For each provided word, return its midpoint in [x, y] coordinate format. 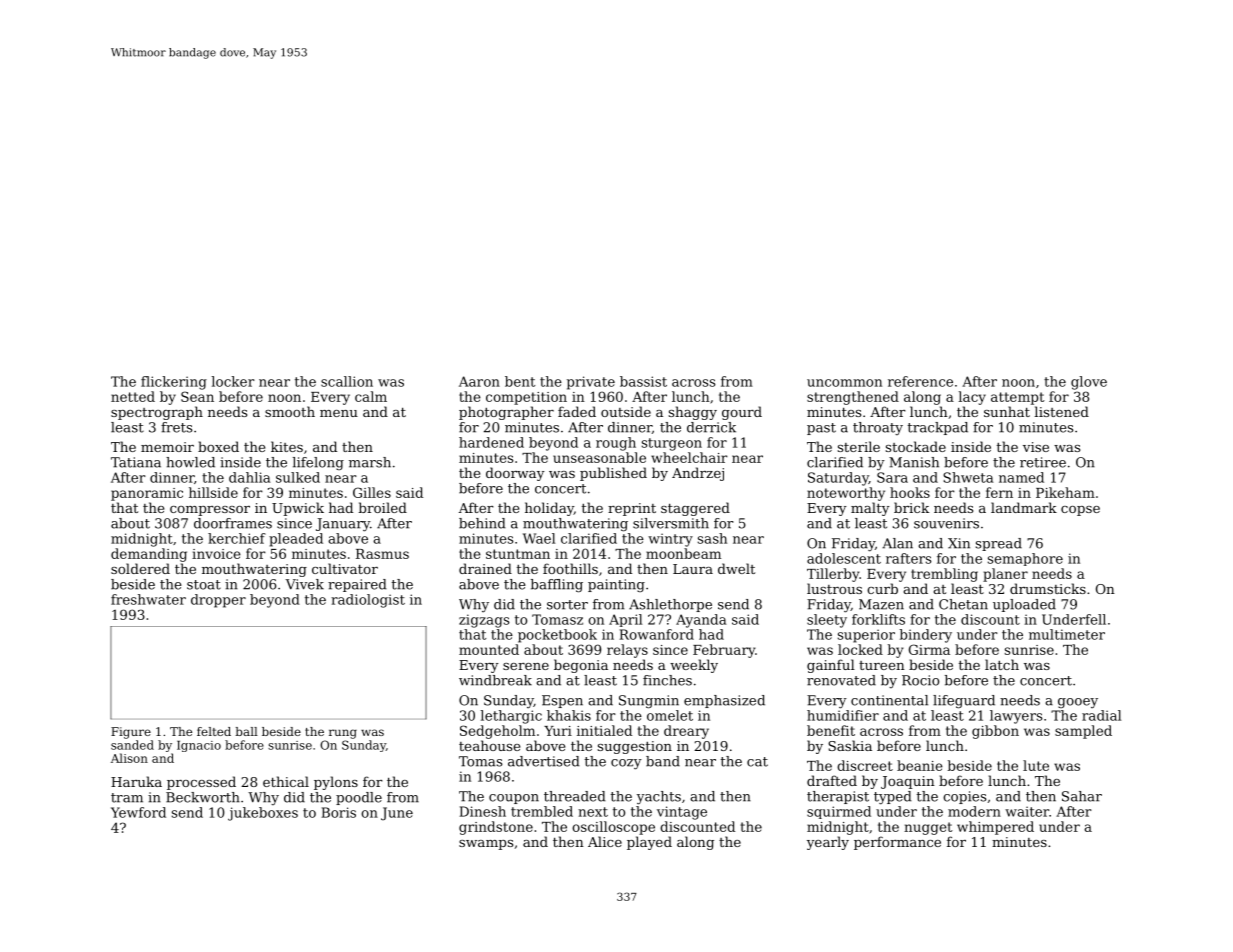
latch [1002, 664]
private [591, 383]
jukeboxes [263, 814]
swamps [486, 845]
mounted [489, 649]
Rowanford [656, 634]
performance [897, 843]
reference [920, 381]
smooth [290, 411]
